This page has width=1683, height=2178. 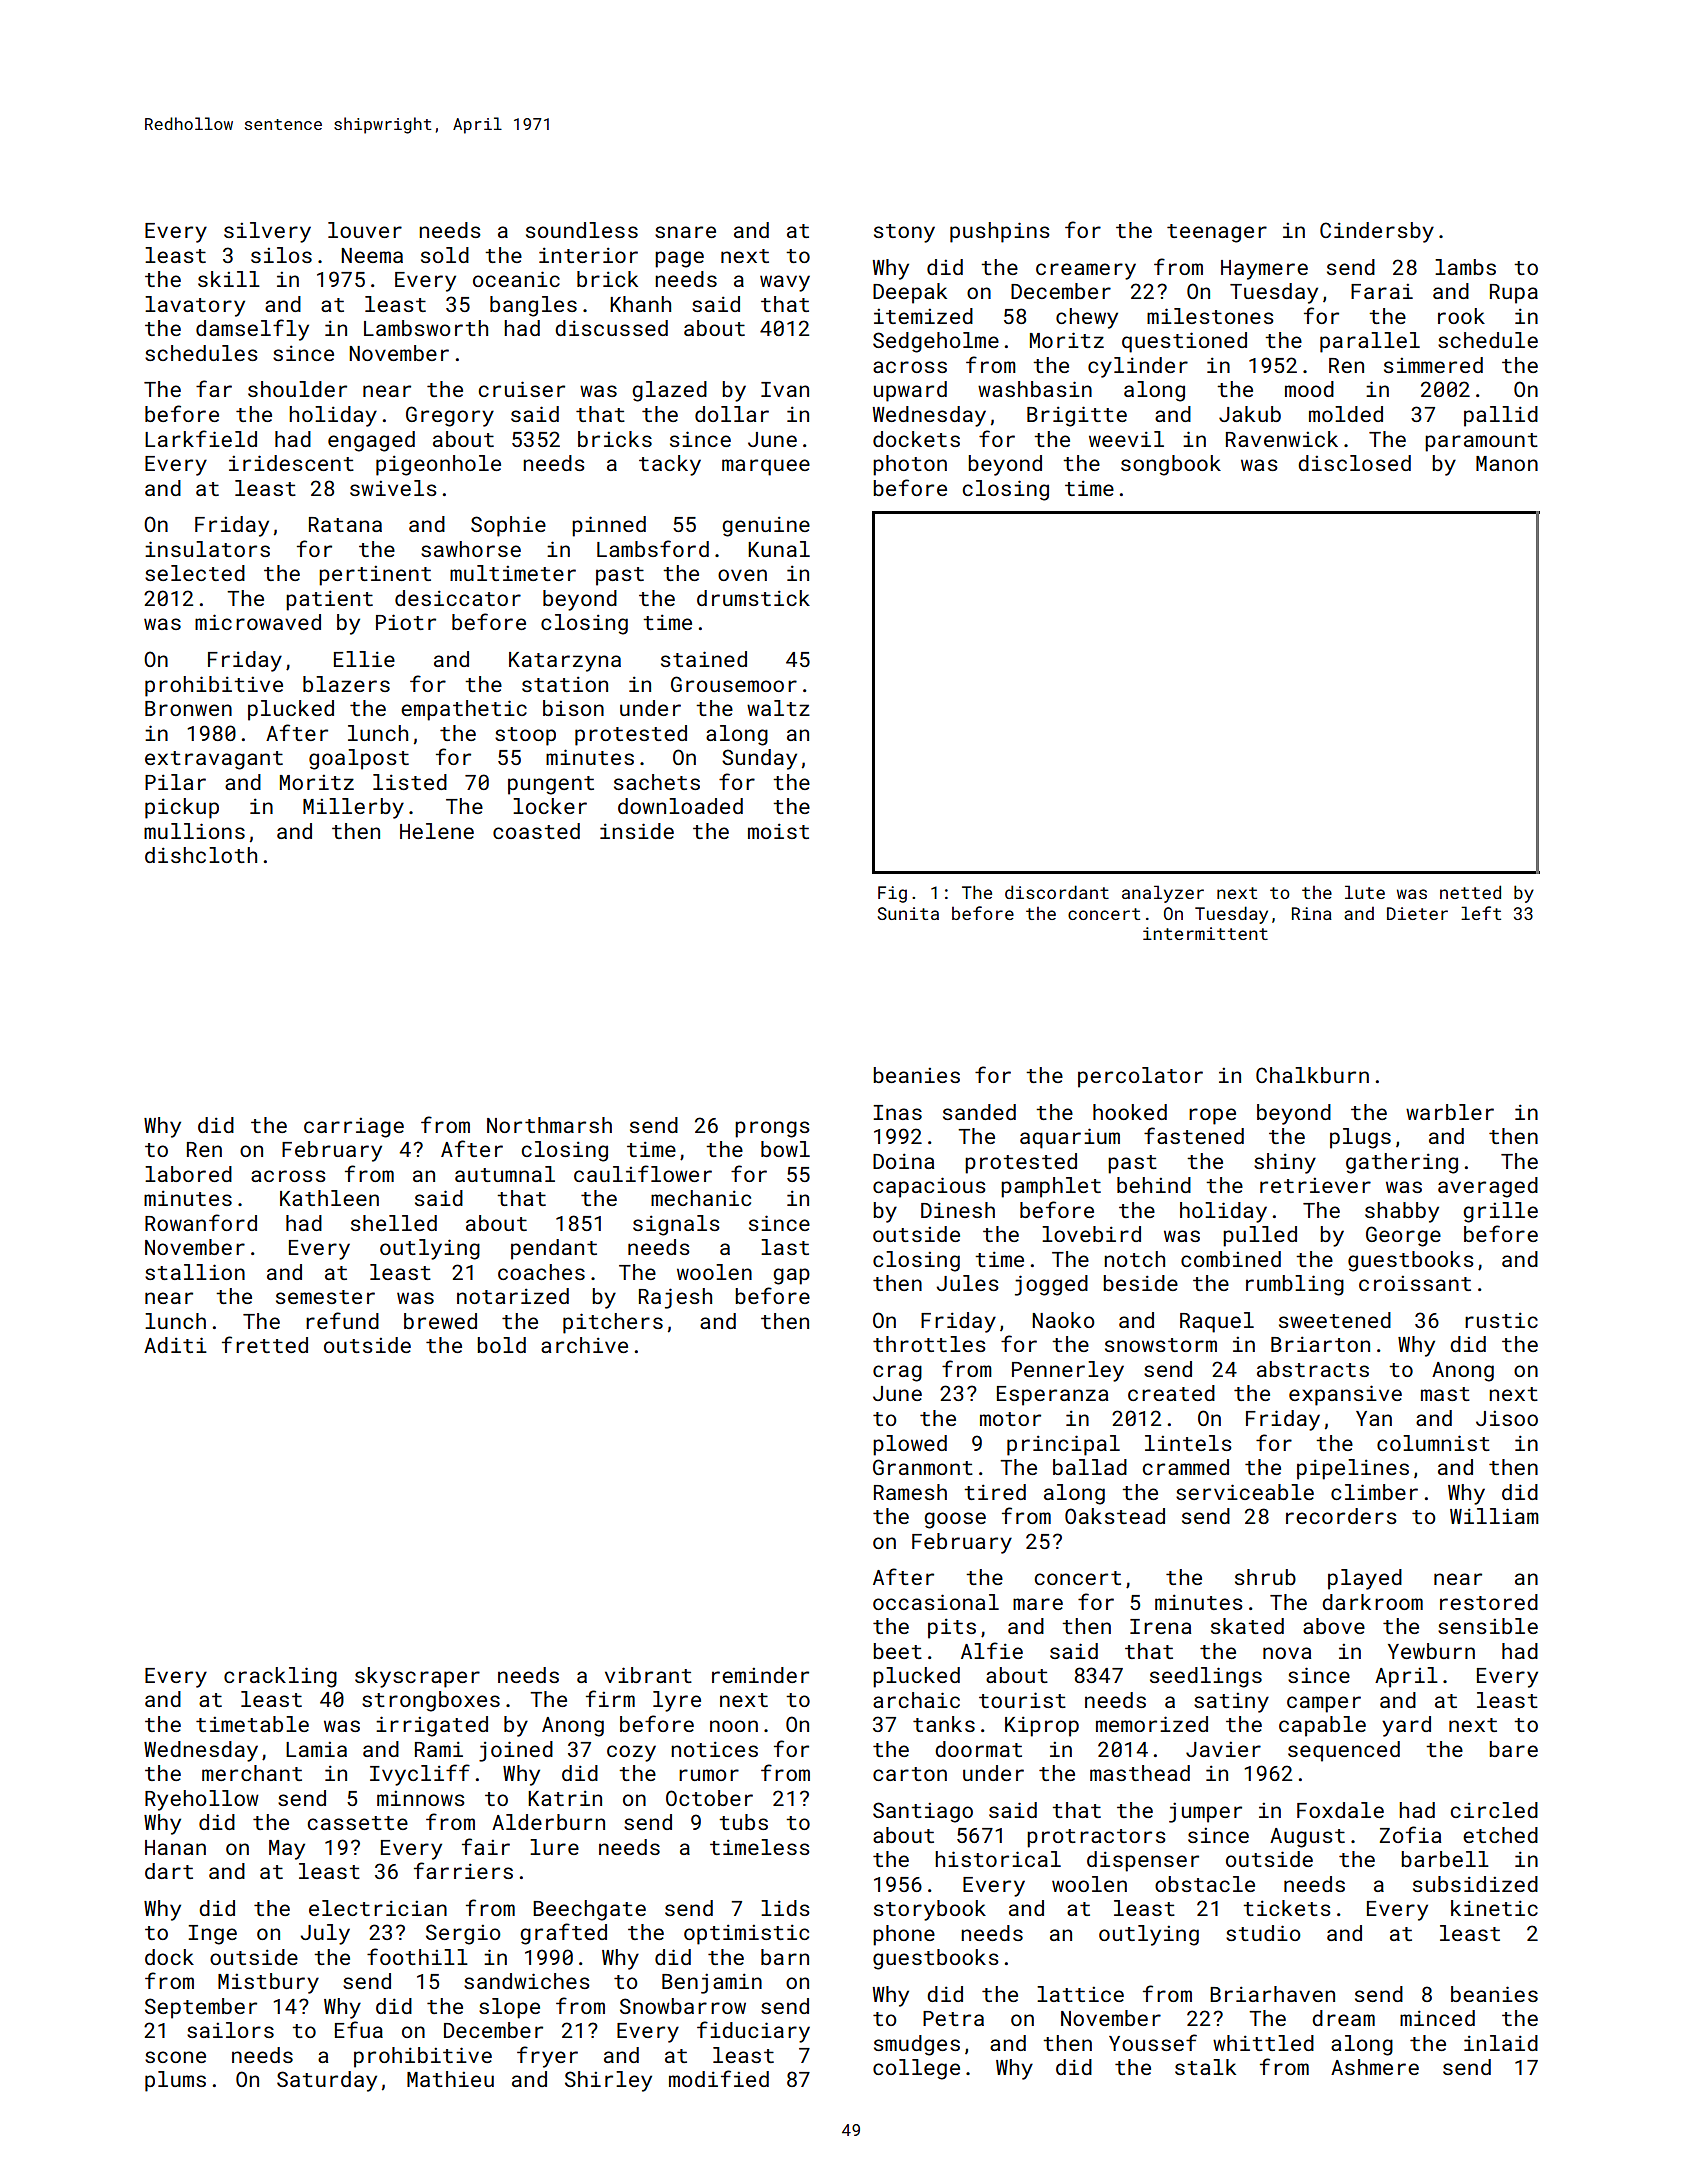 I want to click on stony, so click(x=904, y=233).
